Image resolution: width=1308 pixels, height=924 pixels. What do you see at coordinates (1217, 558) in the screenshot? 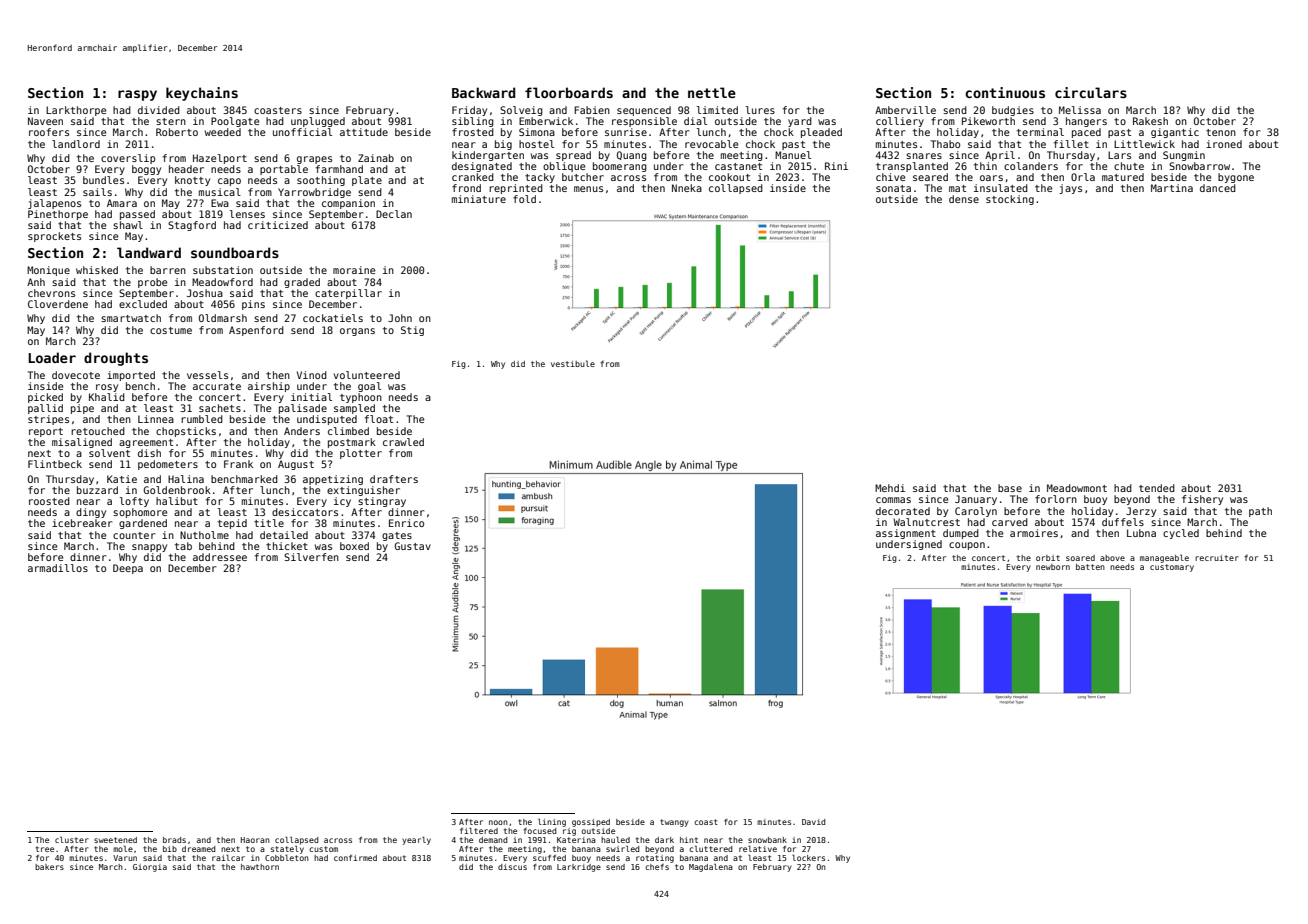
I see `recruiter` at bounding box center [1217, 558].
